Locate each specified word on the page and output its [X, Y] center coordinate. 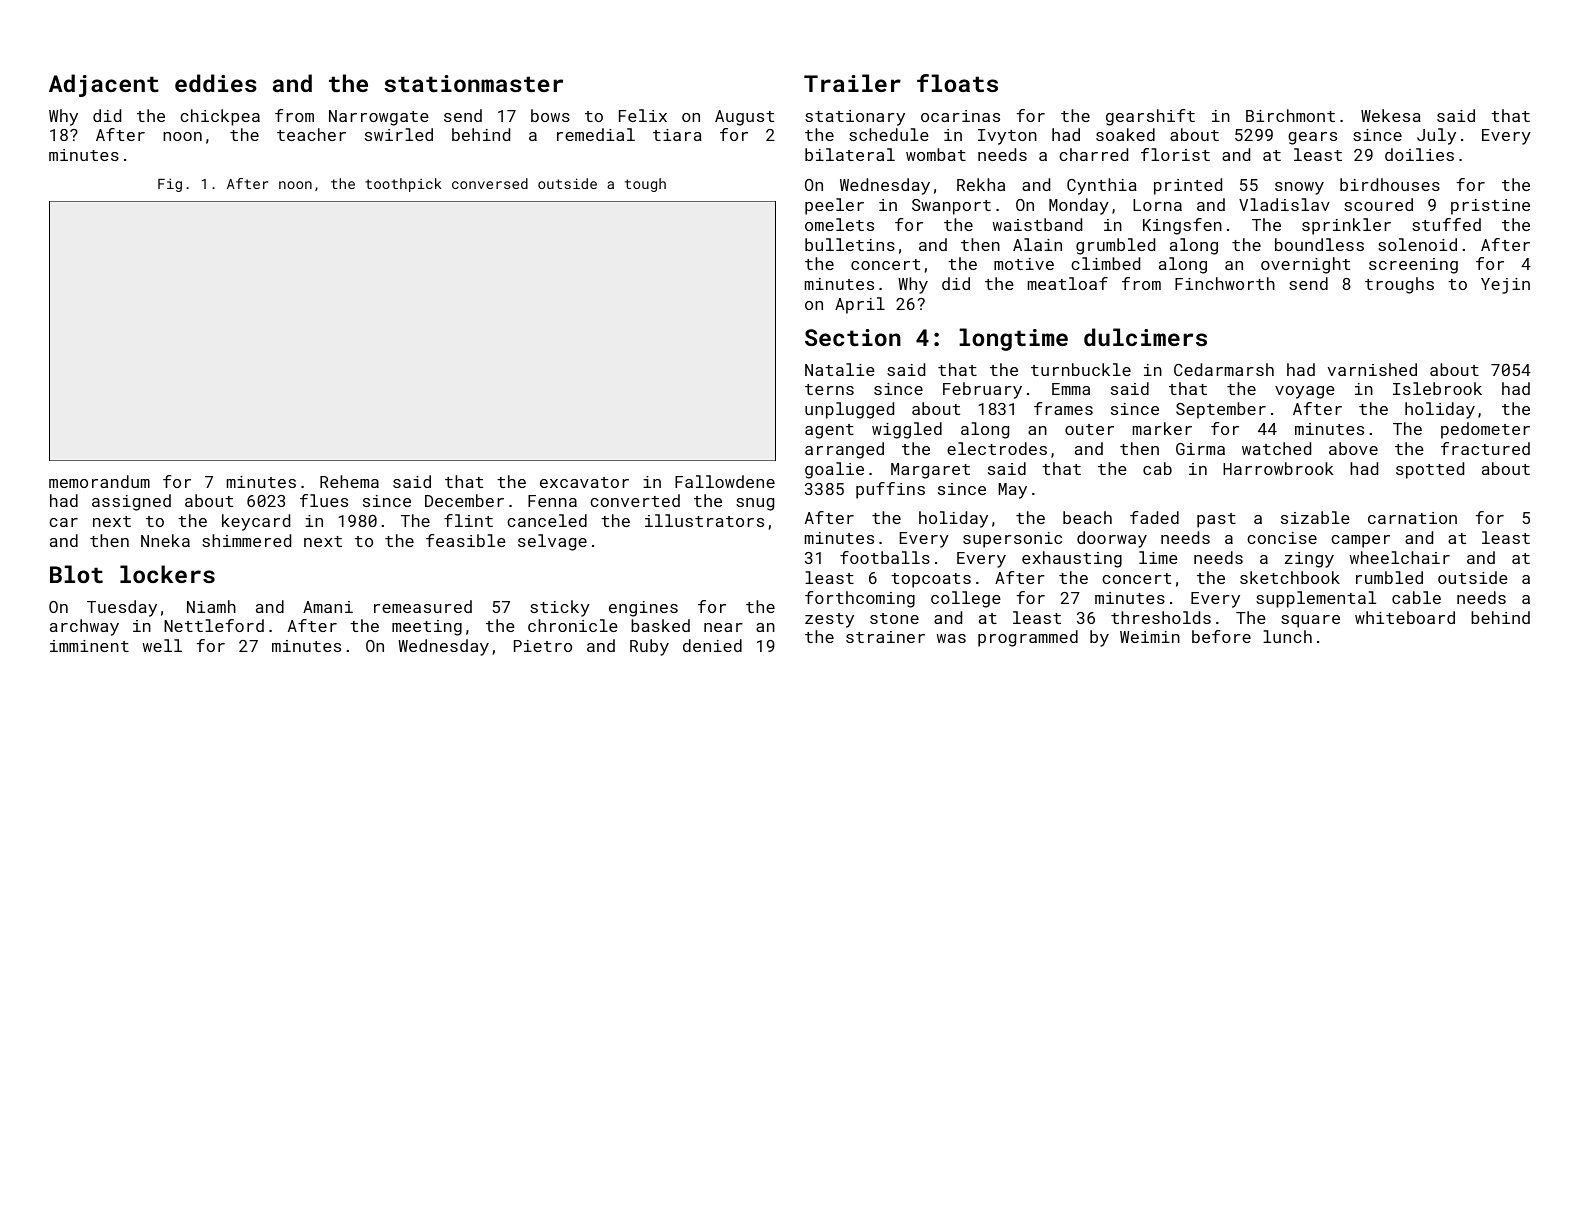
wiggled [907, 430]
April [860, 305]
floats [957, 83]
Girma [1200, 449]
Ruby [649, 647]
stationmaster [473, 83]
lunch [1287, 636]
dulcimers [1145, 337]
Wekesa [1391, 115]
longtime [1014, 339]
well [162, 645]
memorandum [99, 481]
